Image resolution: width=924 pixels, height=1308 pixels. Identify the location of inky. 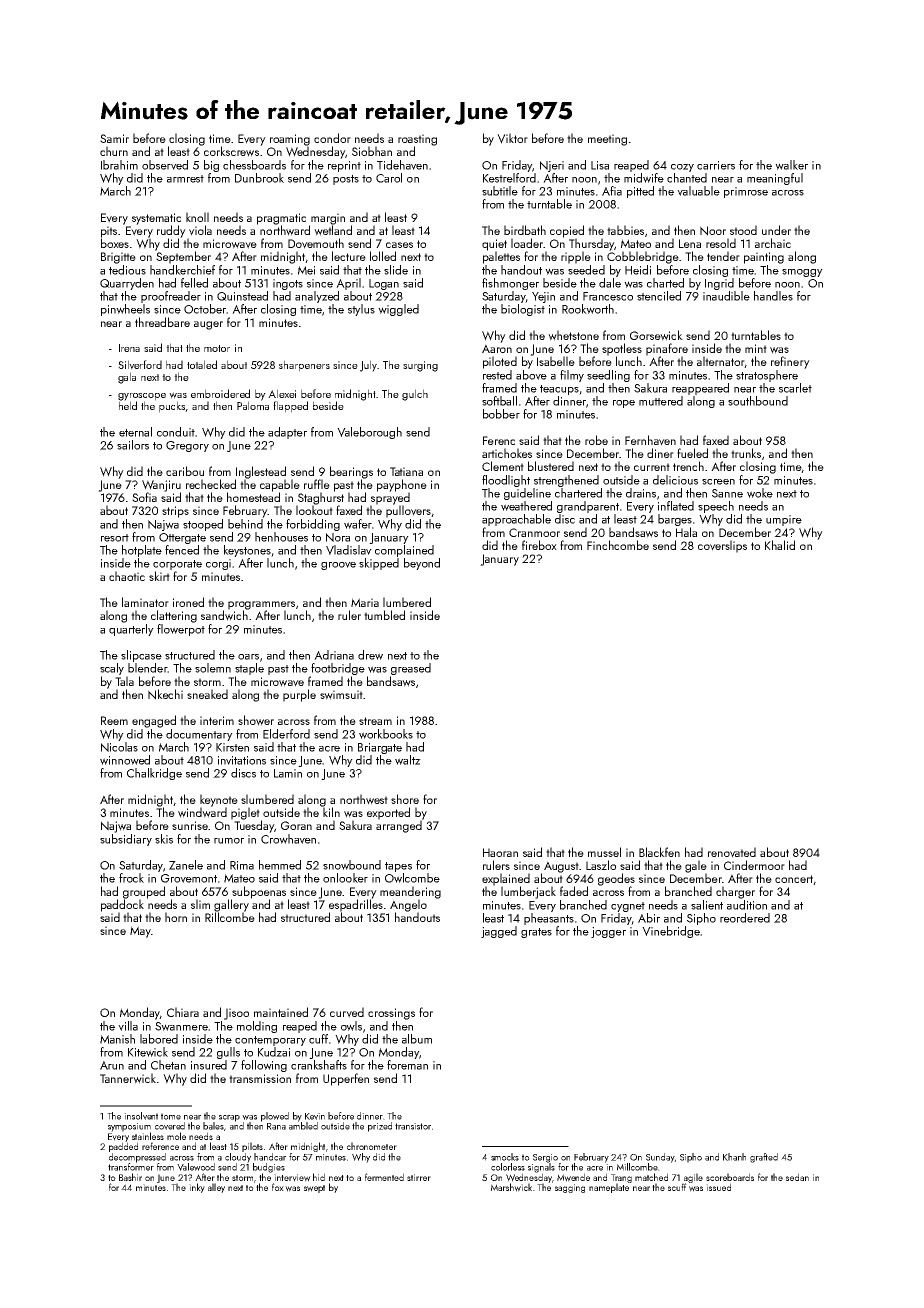
(197, 1188).
